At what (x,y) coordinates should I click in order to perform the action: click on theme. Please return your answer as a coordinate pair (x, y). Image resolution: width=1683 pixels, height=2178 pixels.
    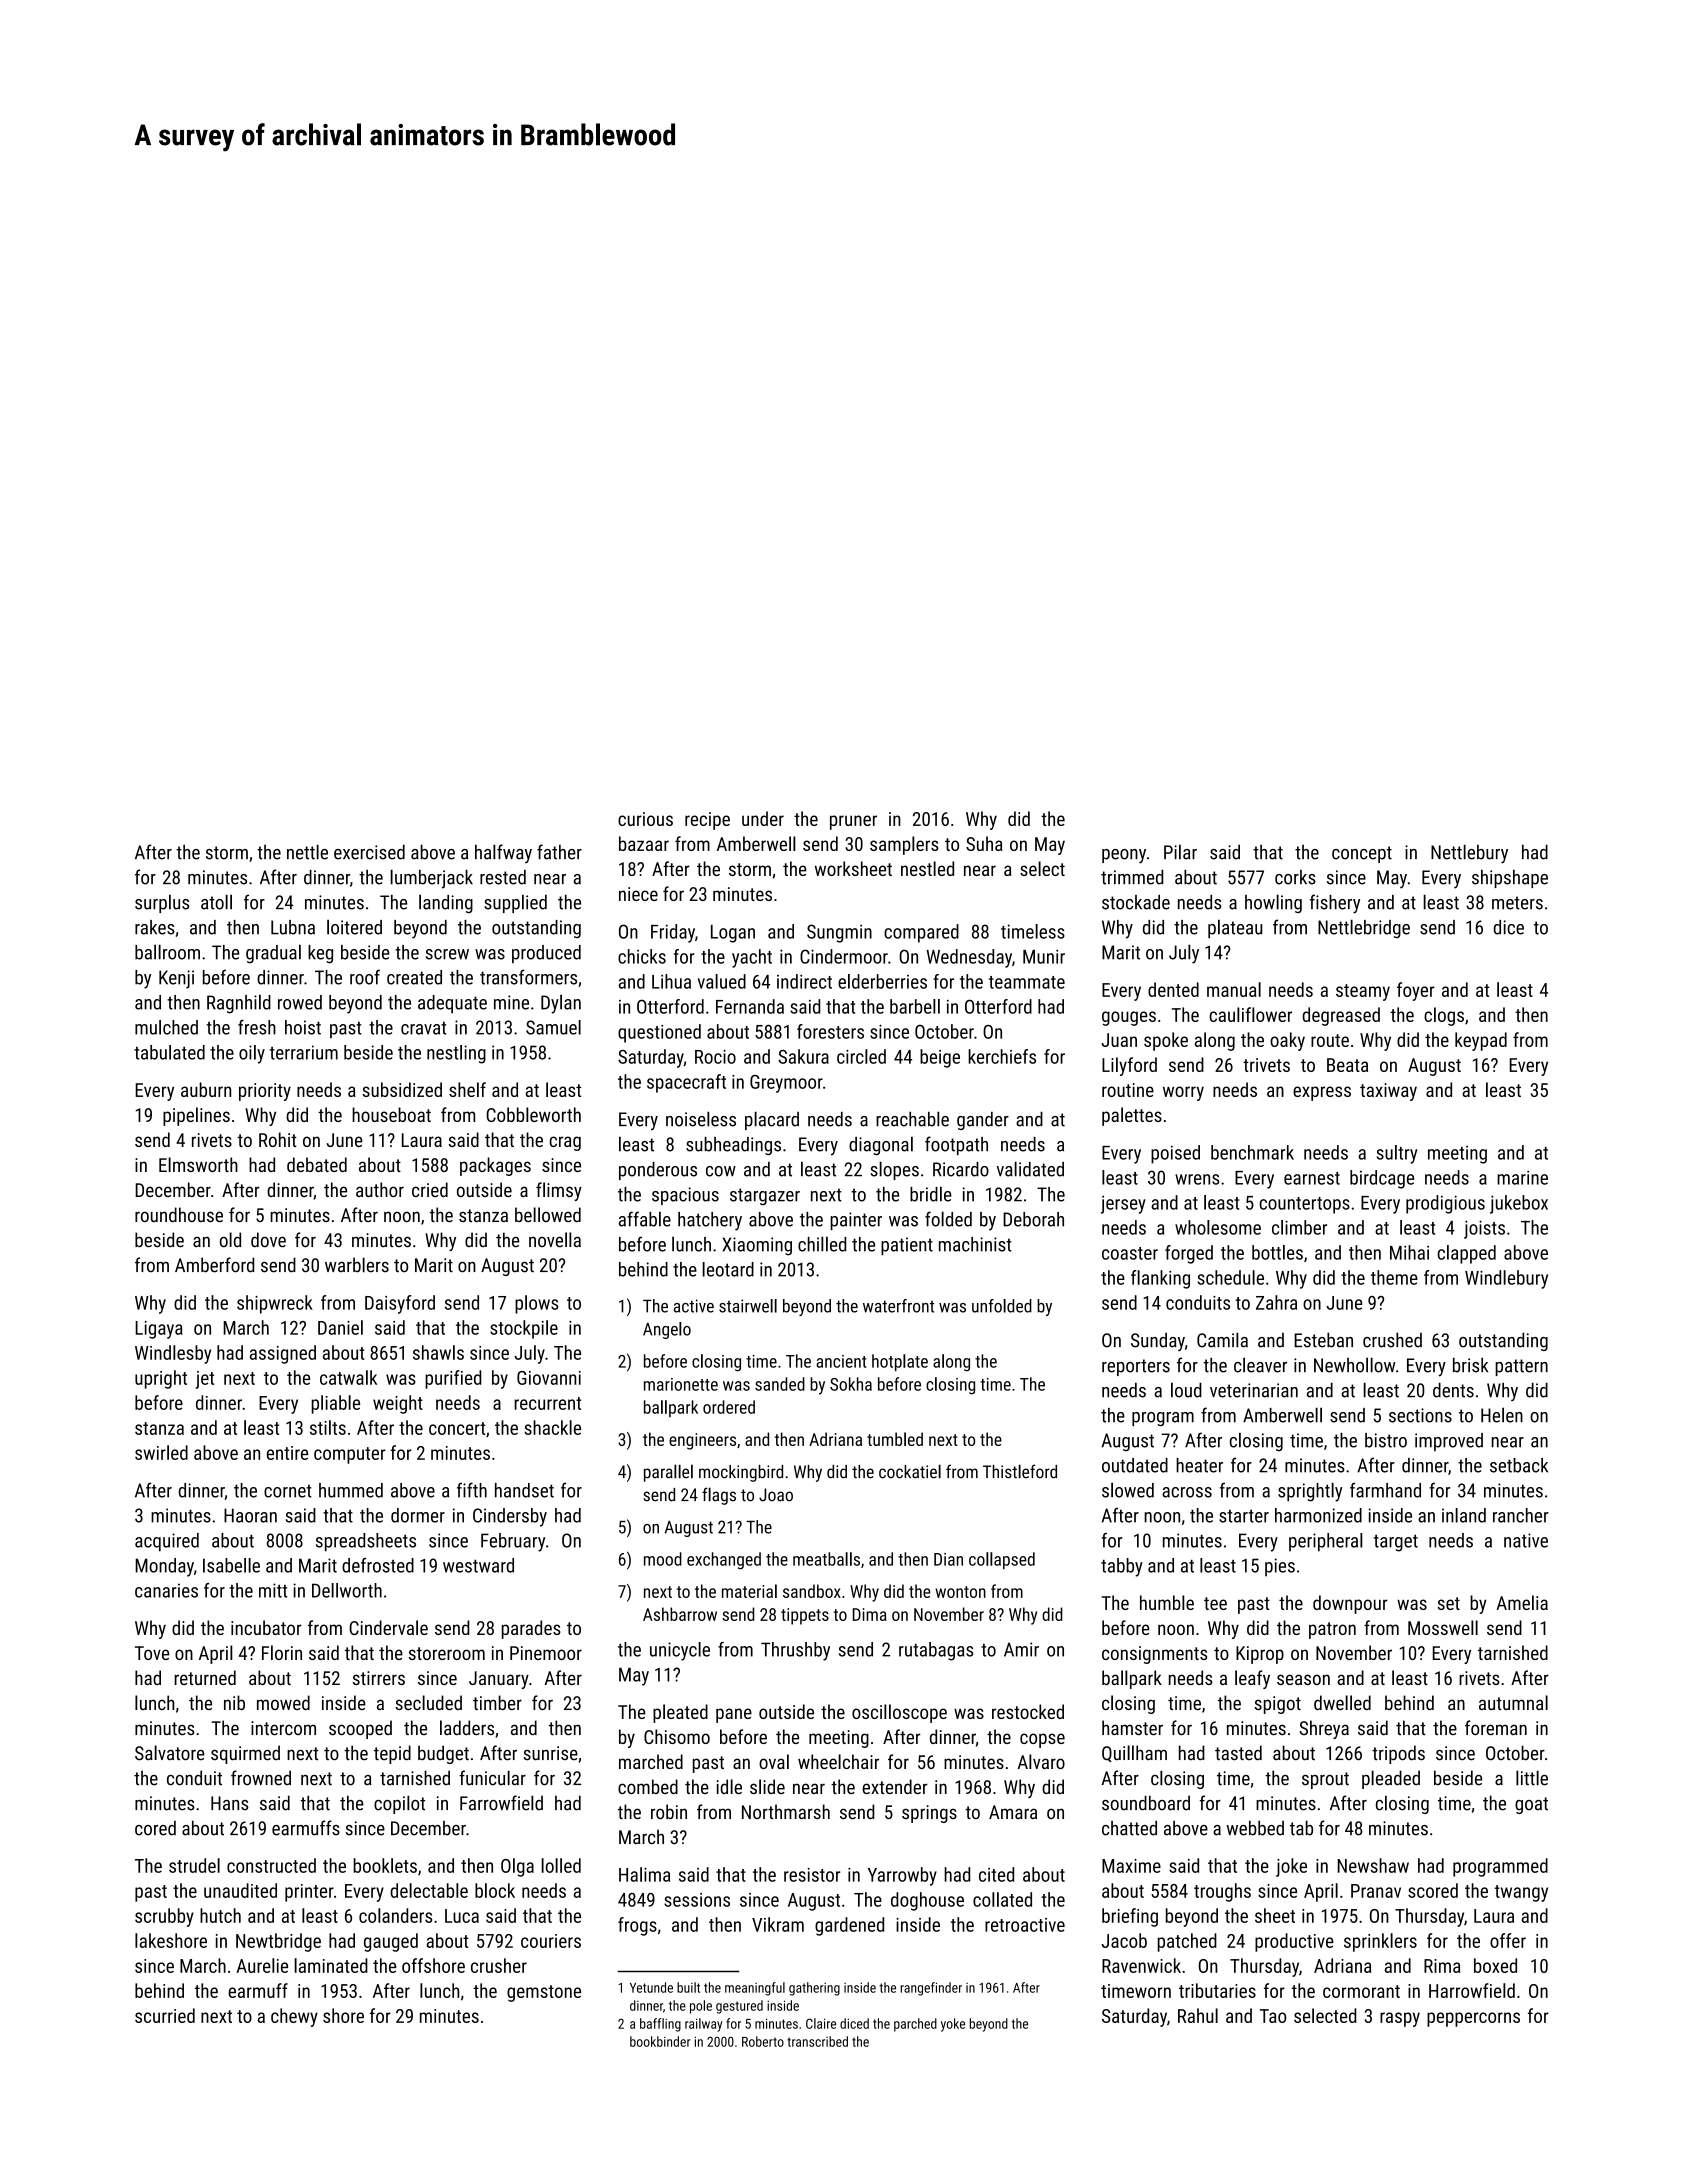
    Looking at the image, I should click on (1394, 1277).
